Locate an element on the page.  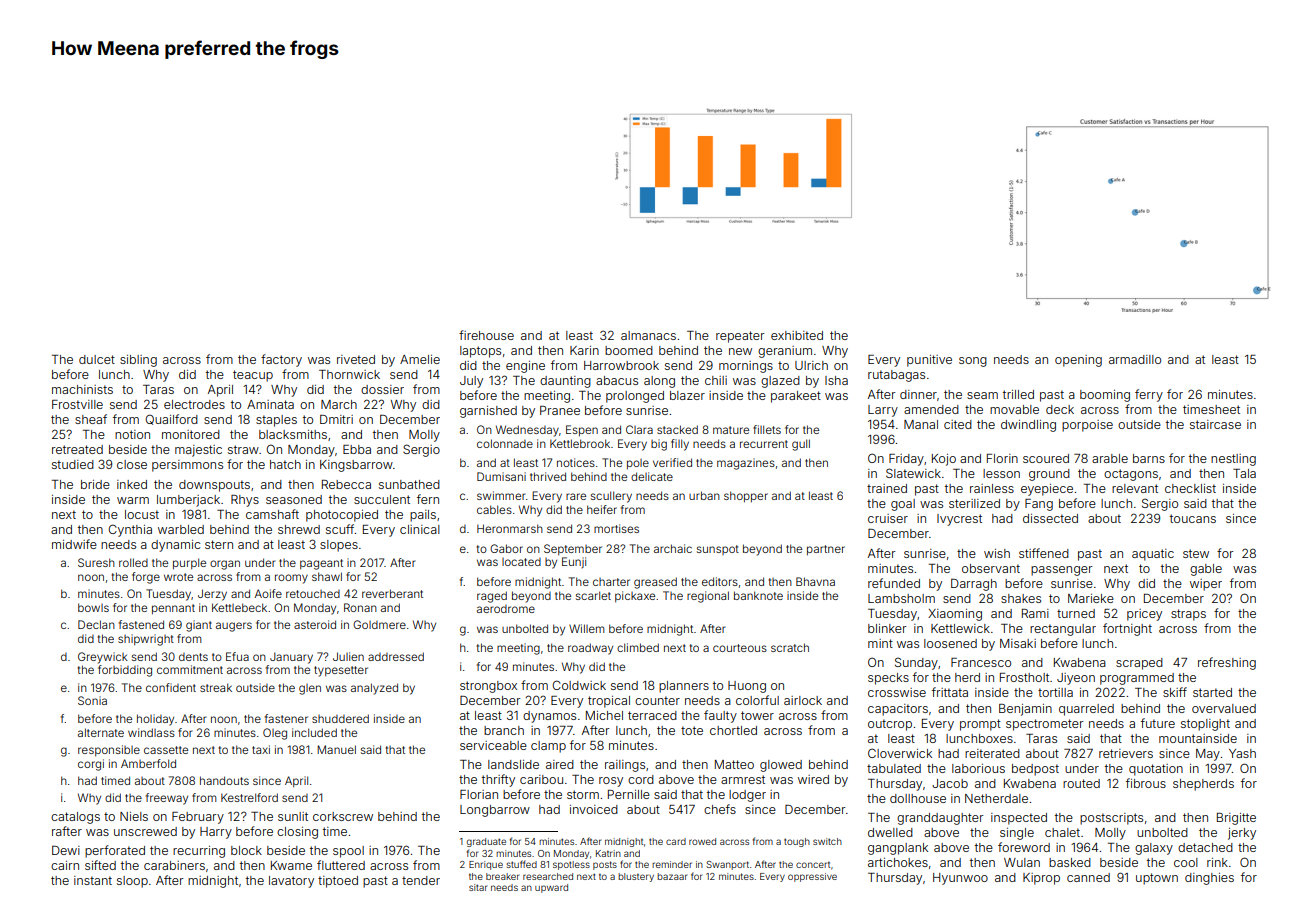
sibling is located at coordinates (138, 361).
